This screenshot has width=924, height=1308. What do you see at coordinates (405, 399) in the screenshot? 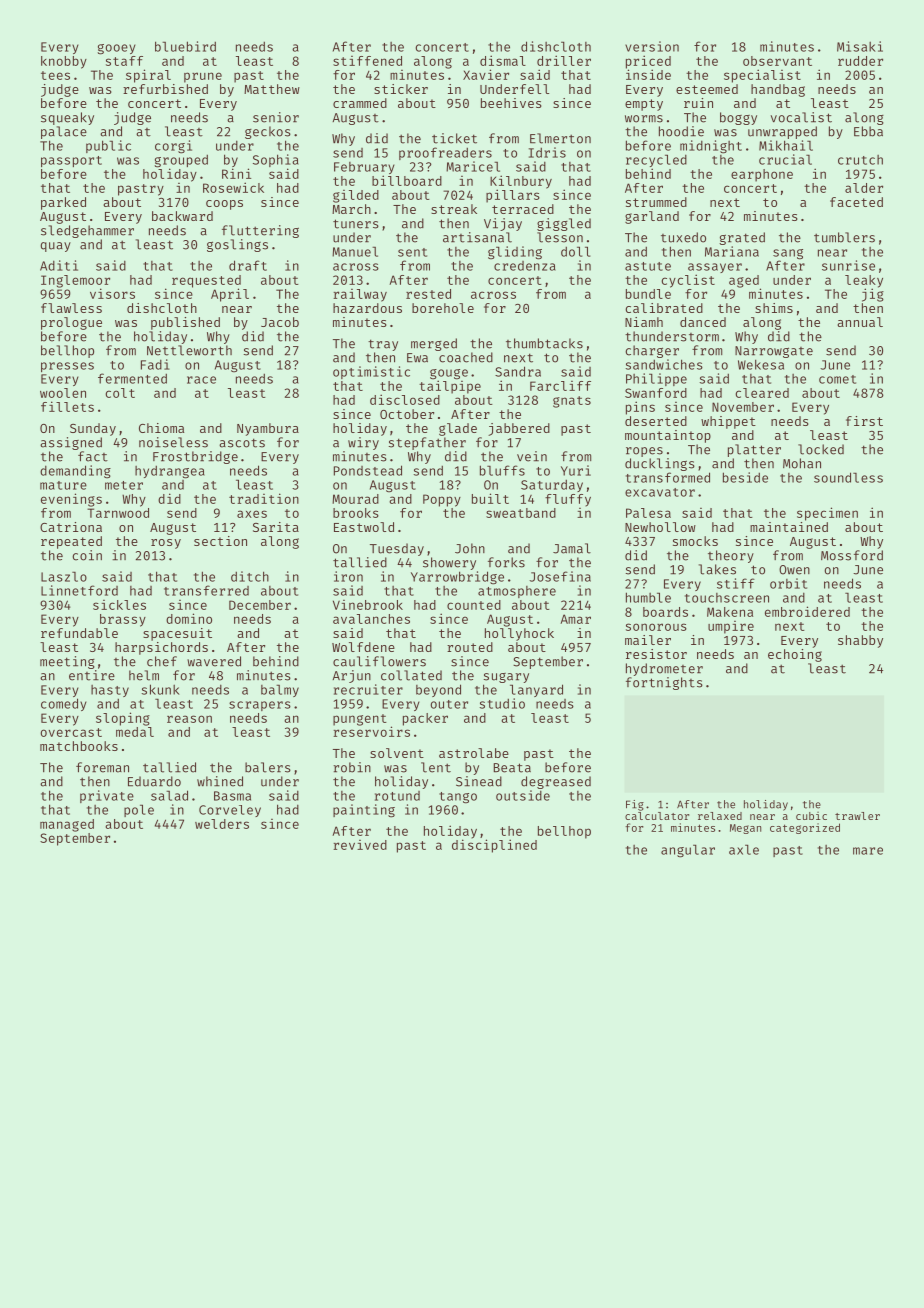
I see `disclosed` at bounding box center [405, 399].
